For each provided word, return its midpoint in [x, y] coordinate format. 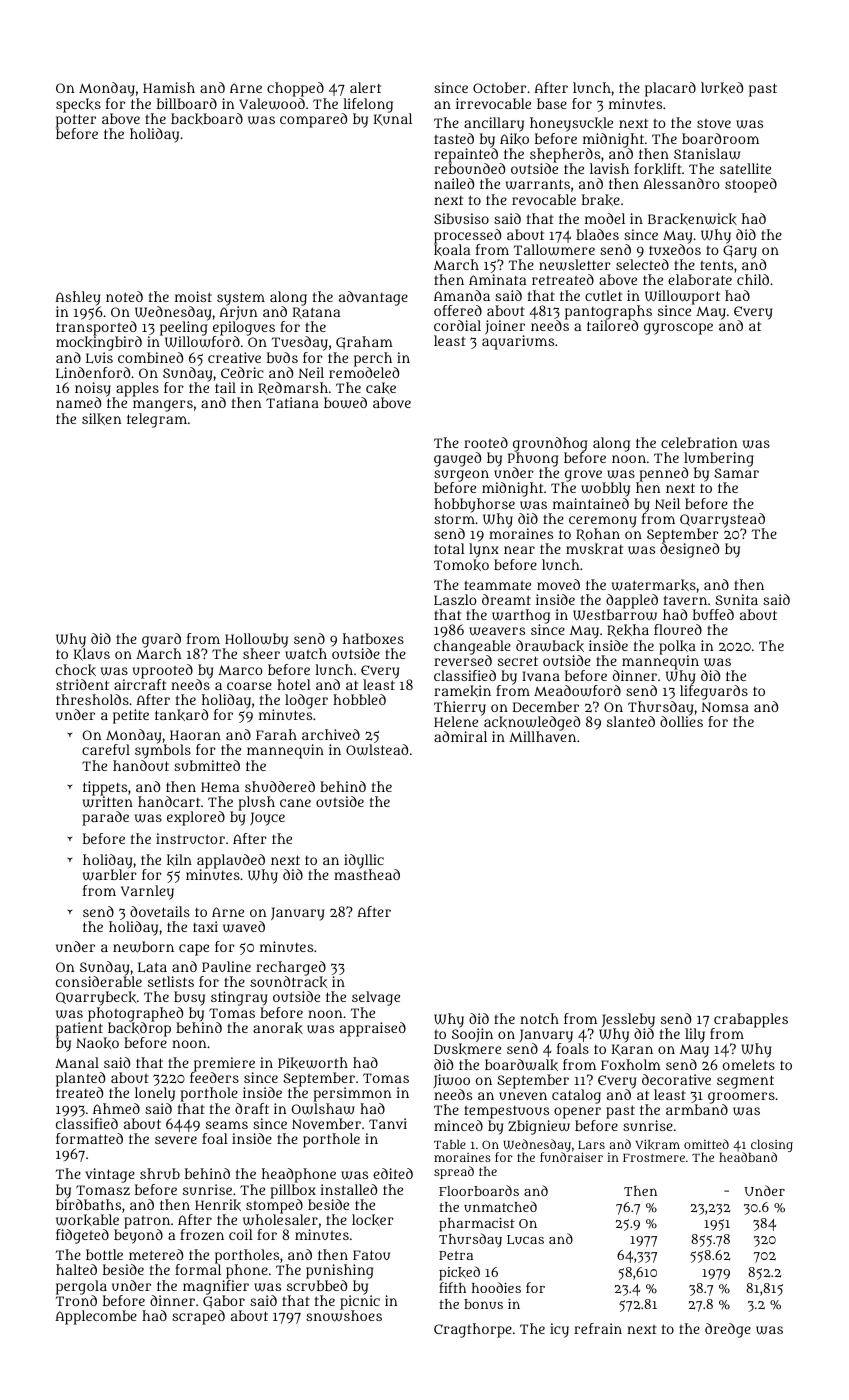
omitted [706, 1144]
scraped [198, 1317]
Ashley [78, 298]
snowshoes [344, 1316]
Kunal [393, 119]
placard [670, 89]
